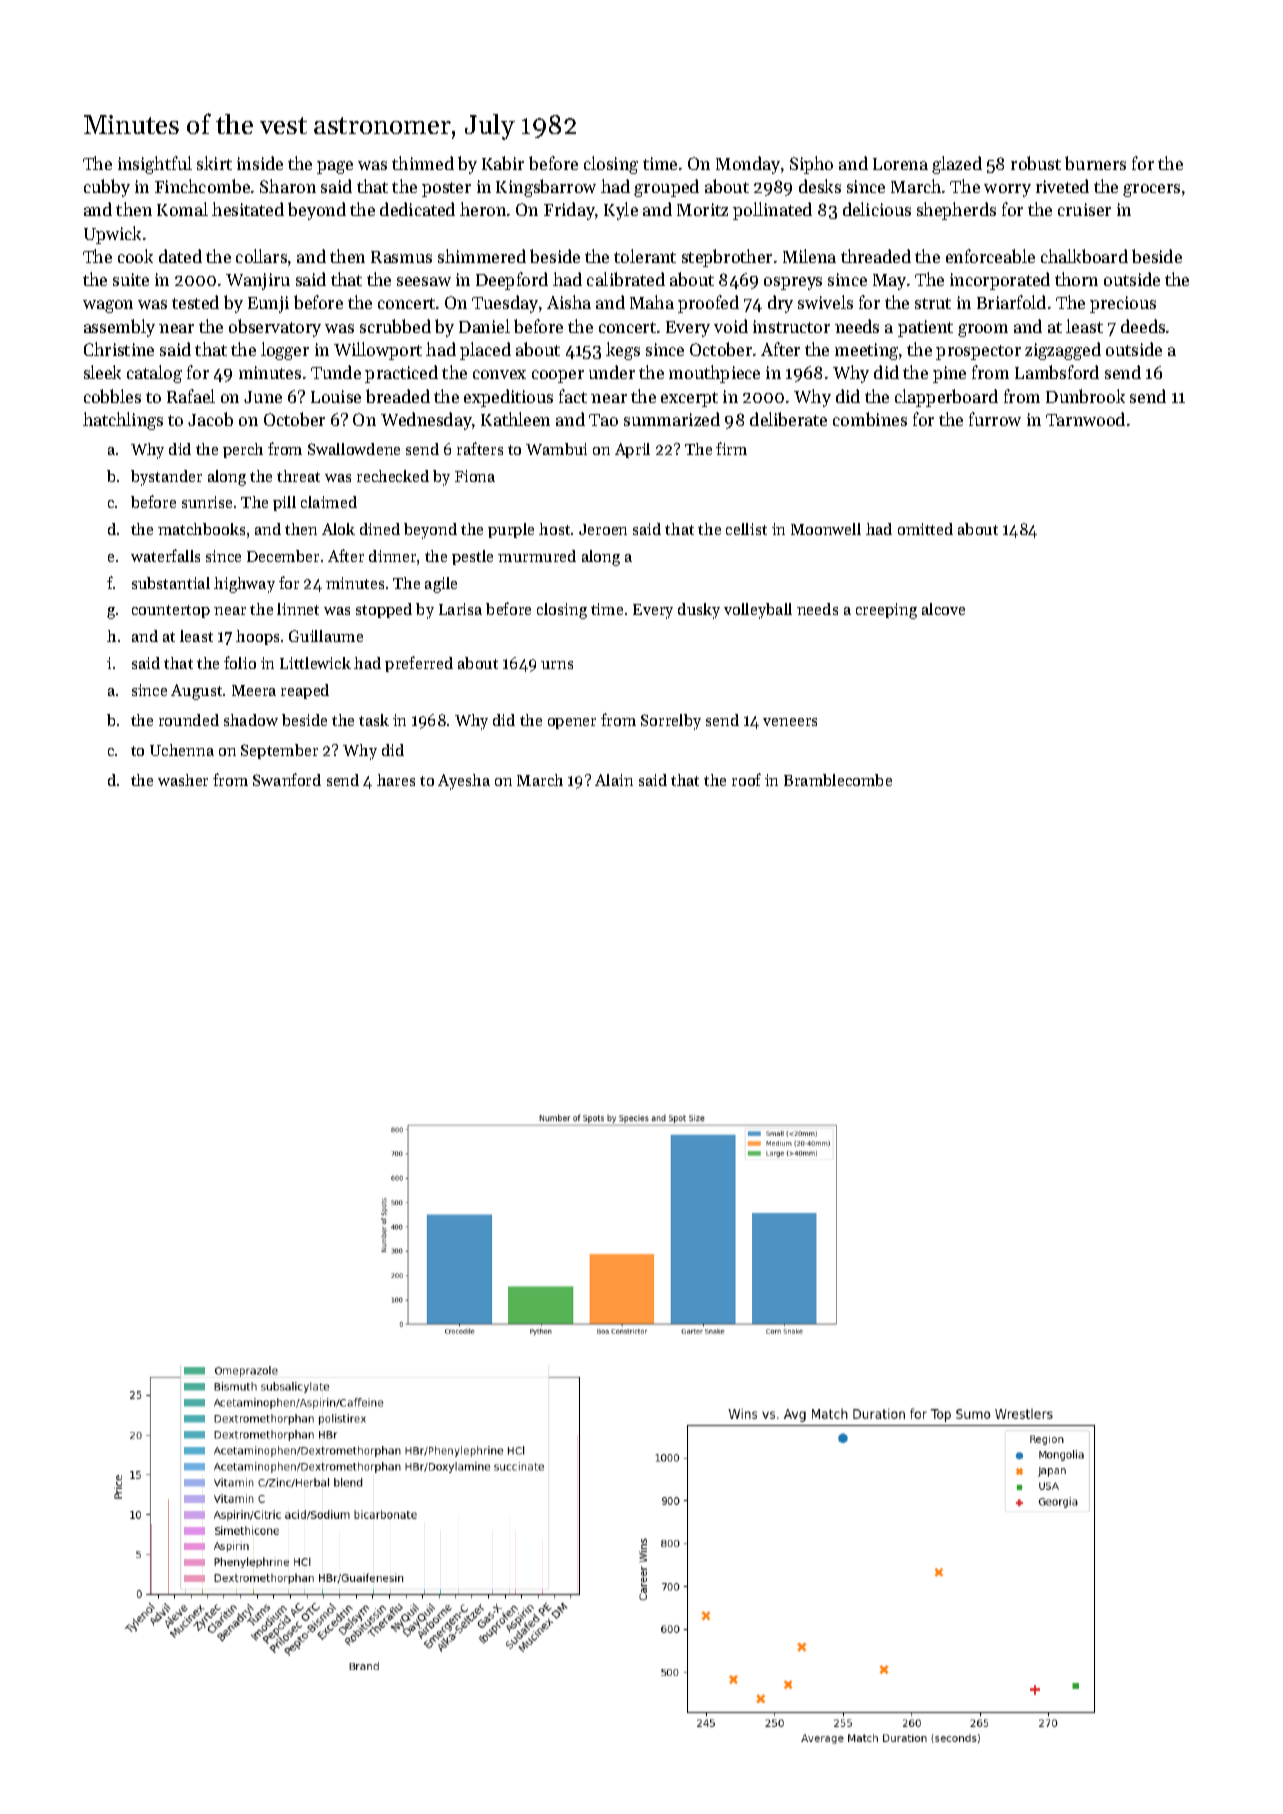  I want to click on Swanford, so click(287, 779).
